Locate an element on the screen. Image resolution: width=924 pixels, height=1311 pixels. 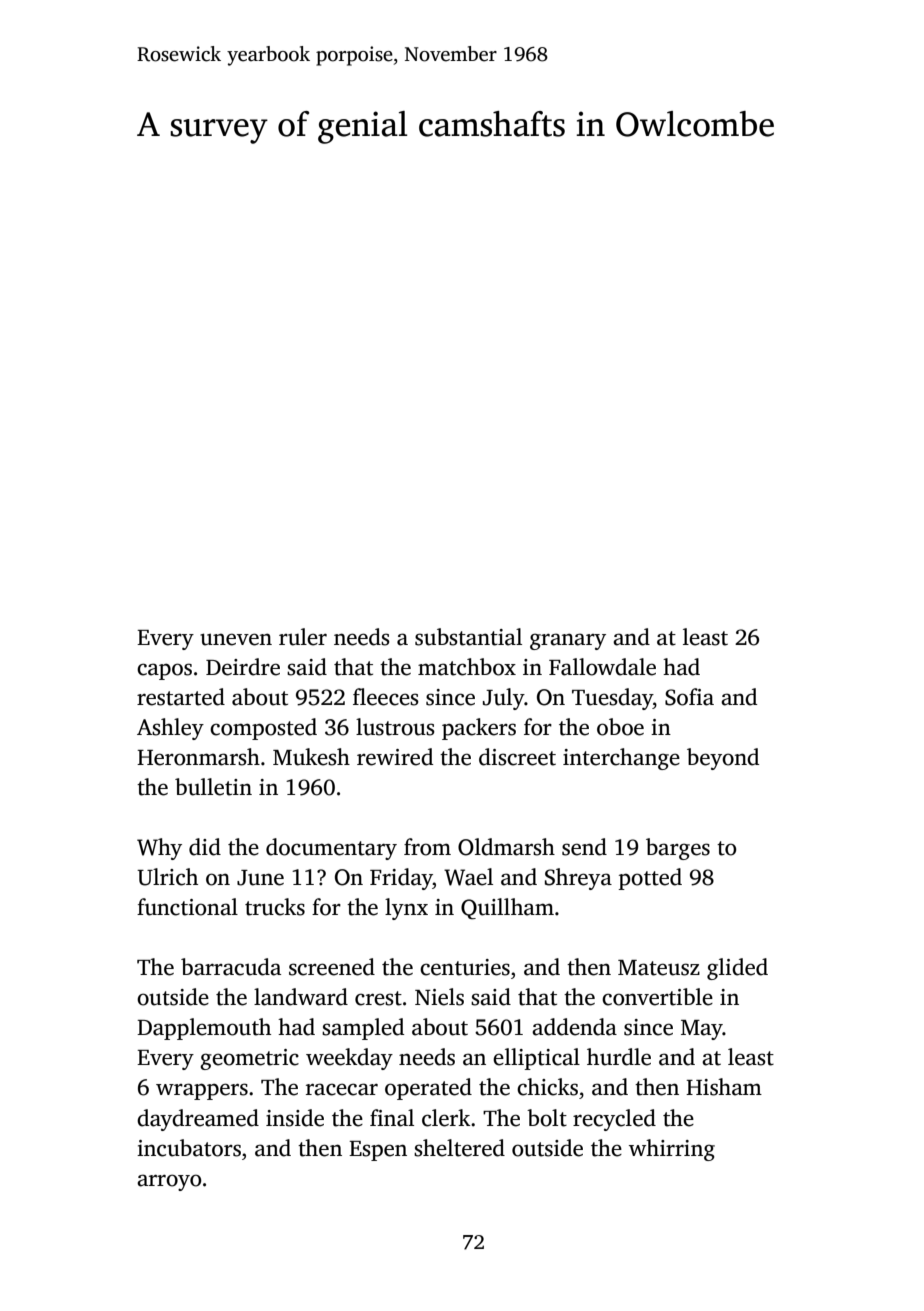
addenda is located at coordinates (574, 1027).
